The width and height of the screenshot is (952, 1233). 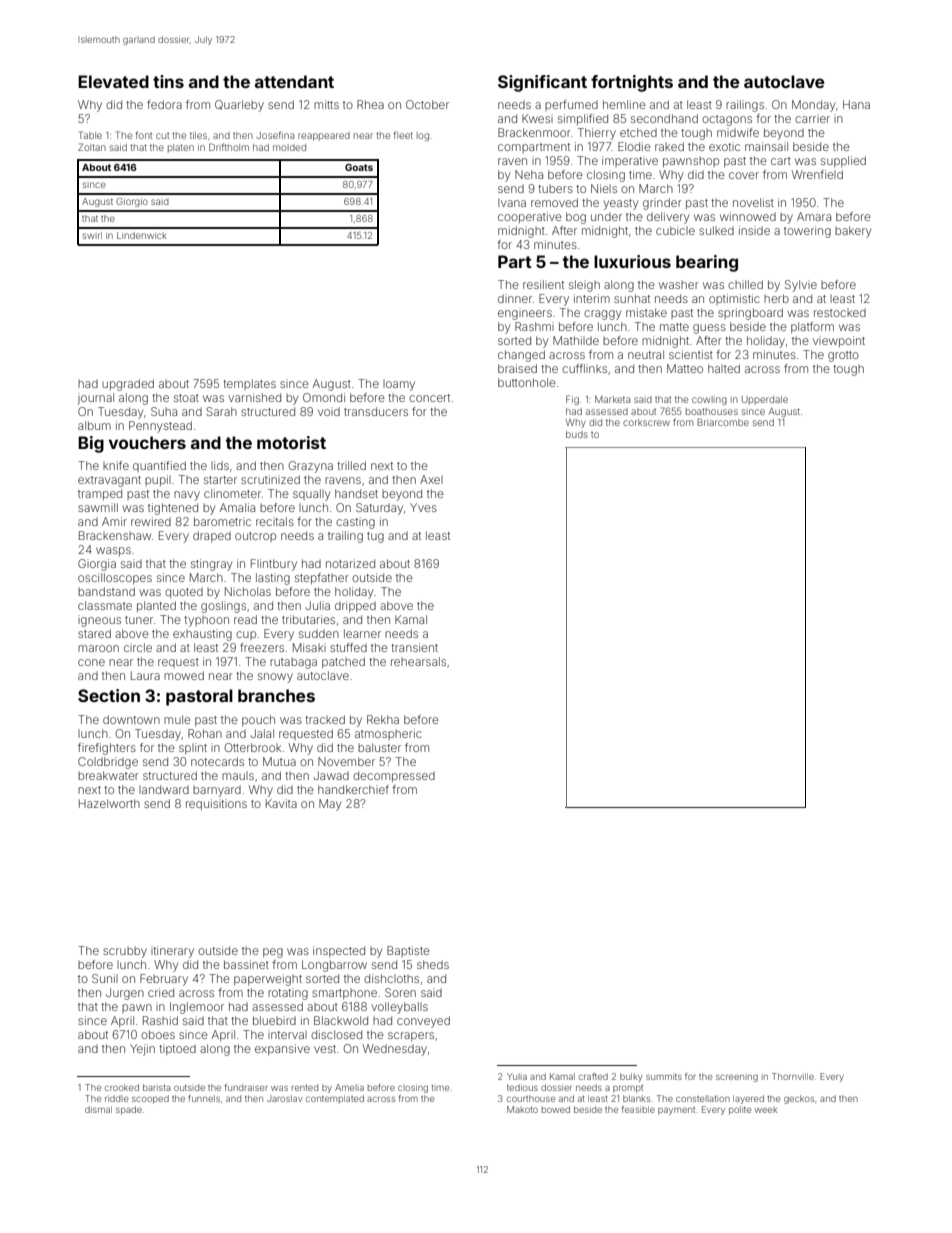 What do you see at coordinates (716, 230) in the screenshot?
I see `sulked` at bounding box center [716, 230].
